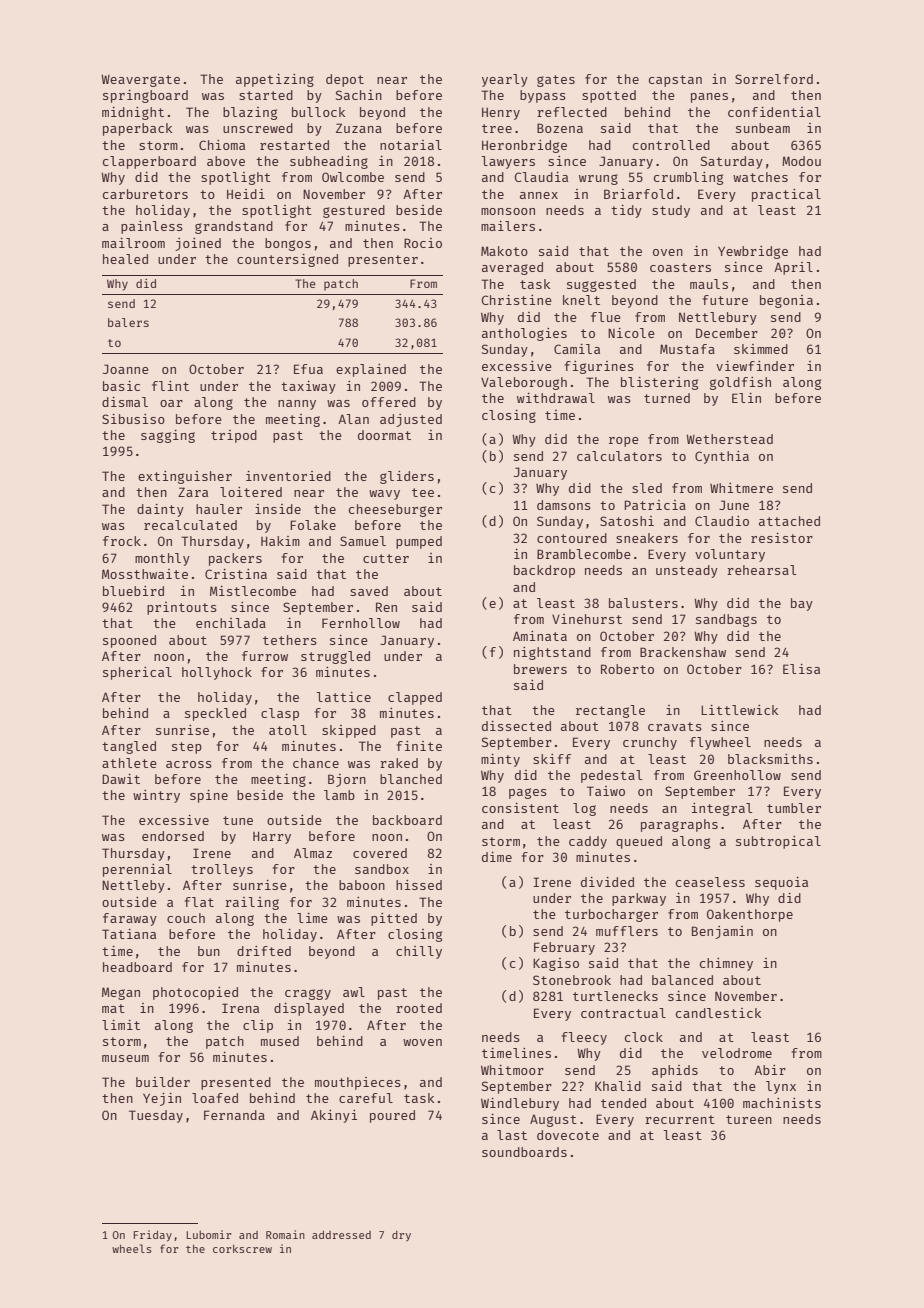  I want to click on dry, so click(401, 1236).
